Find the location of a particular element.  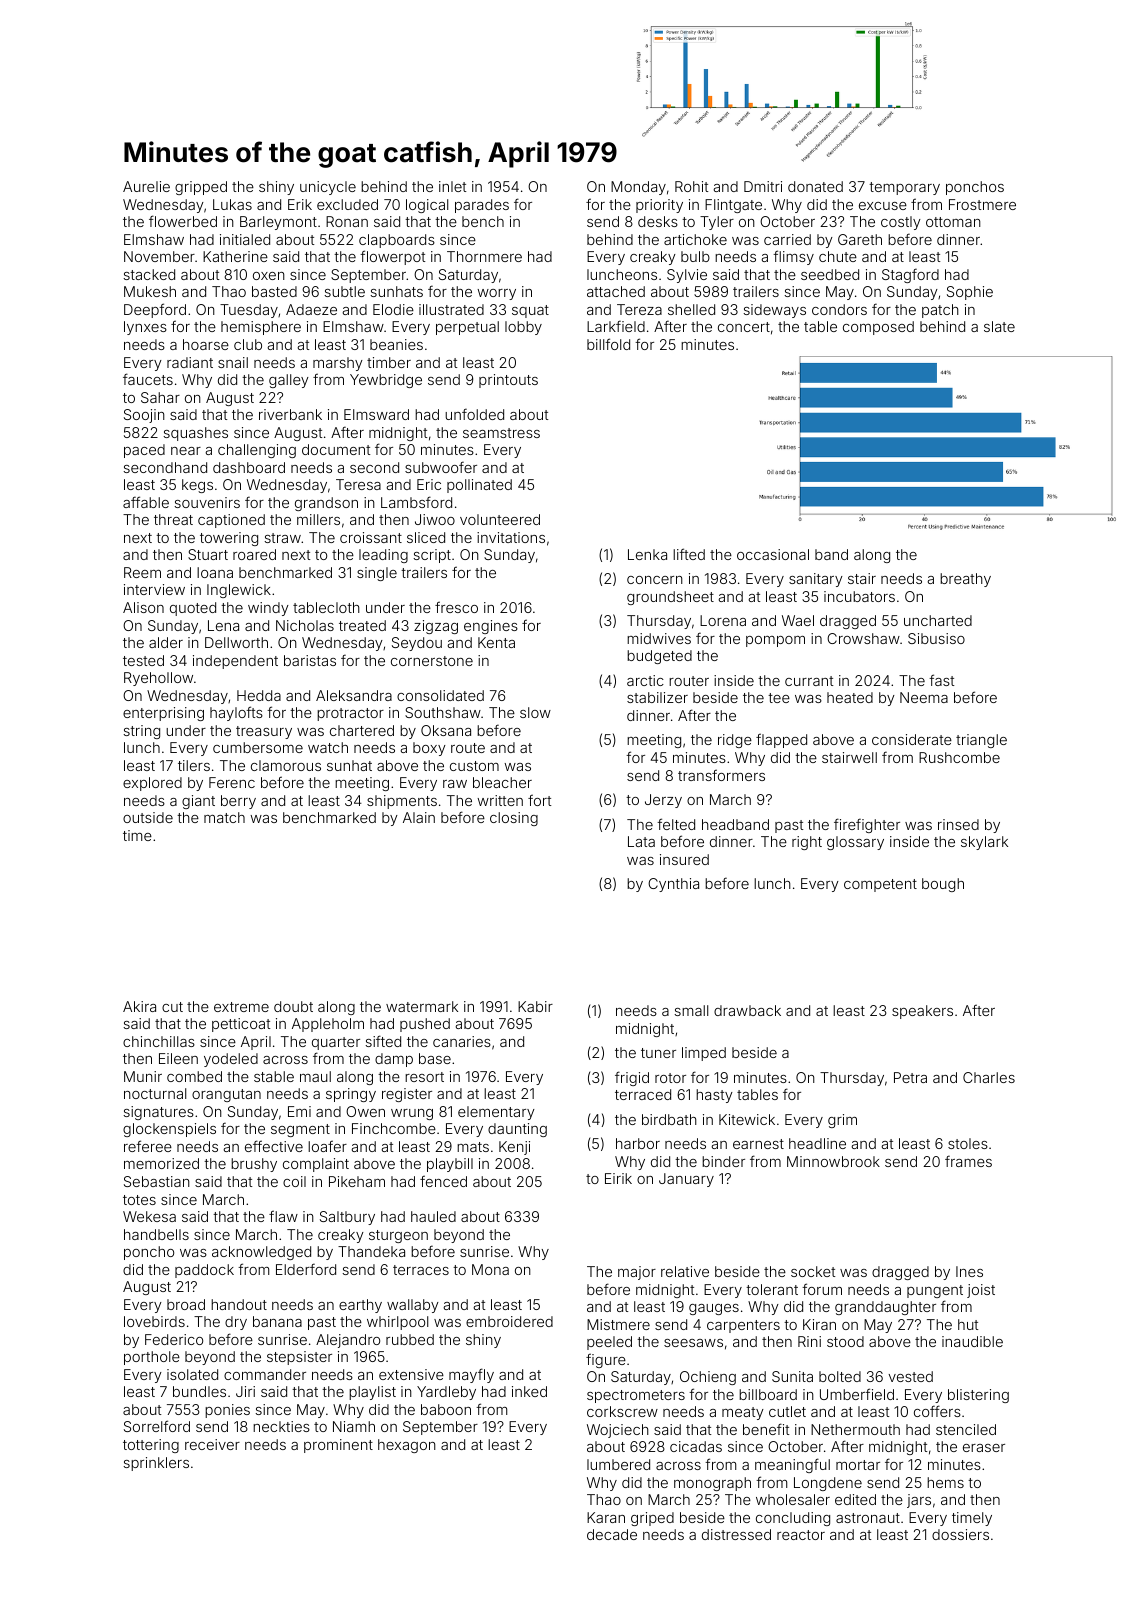

Saltbury is located at coordinates (347, 1218).
